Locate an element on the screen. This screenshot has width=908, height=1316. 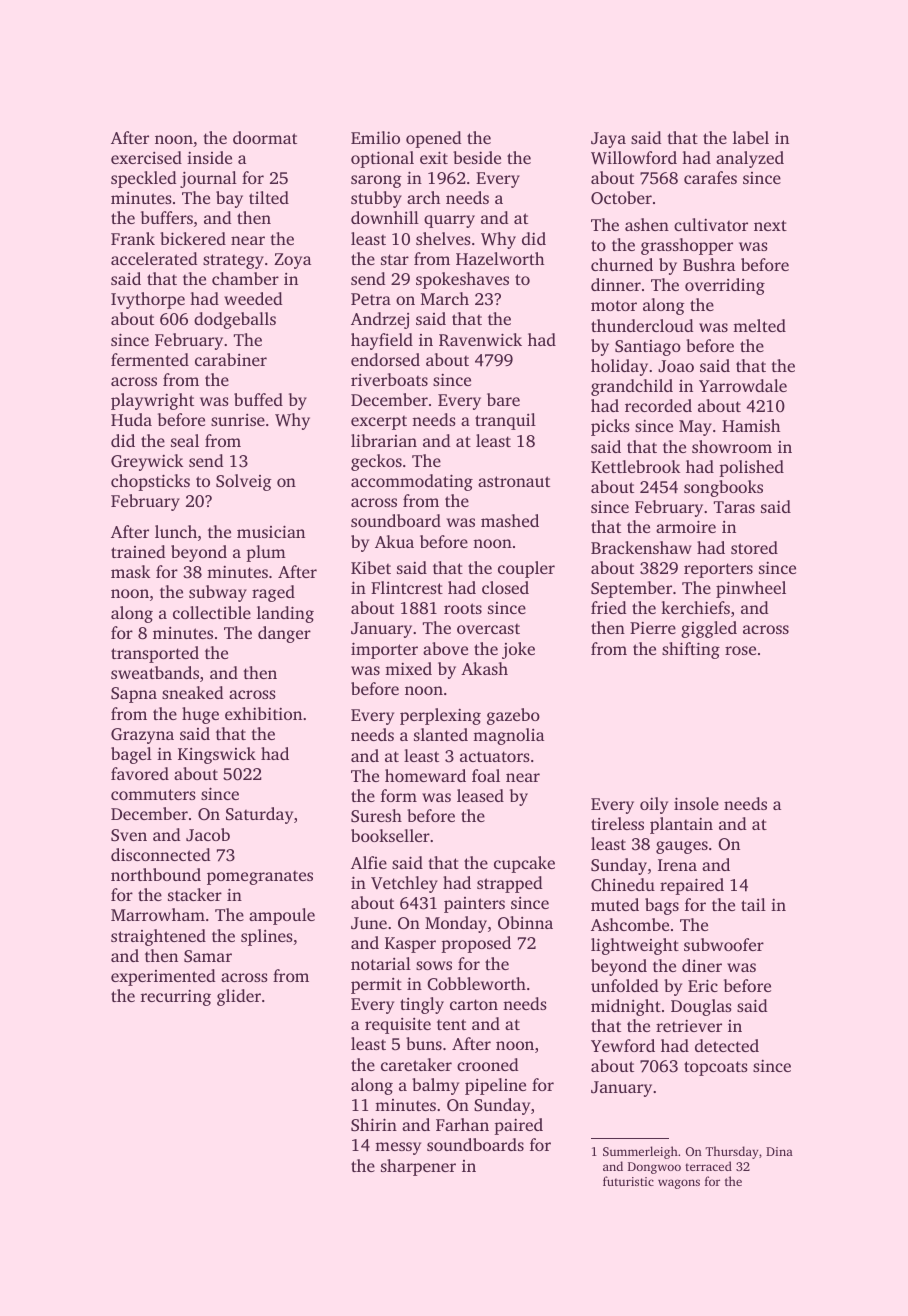
librarian is located at coordinates (384, 440).
